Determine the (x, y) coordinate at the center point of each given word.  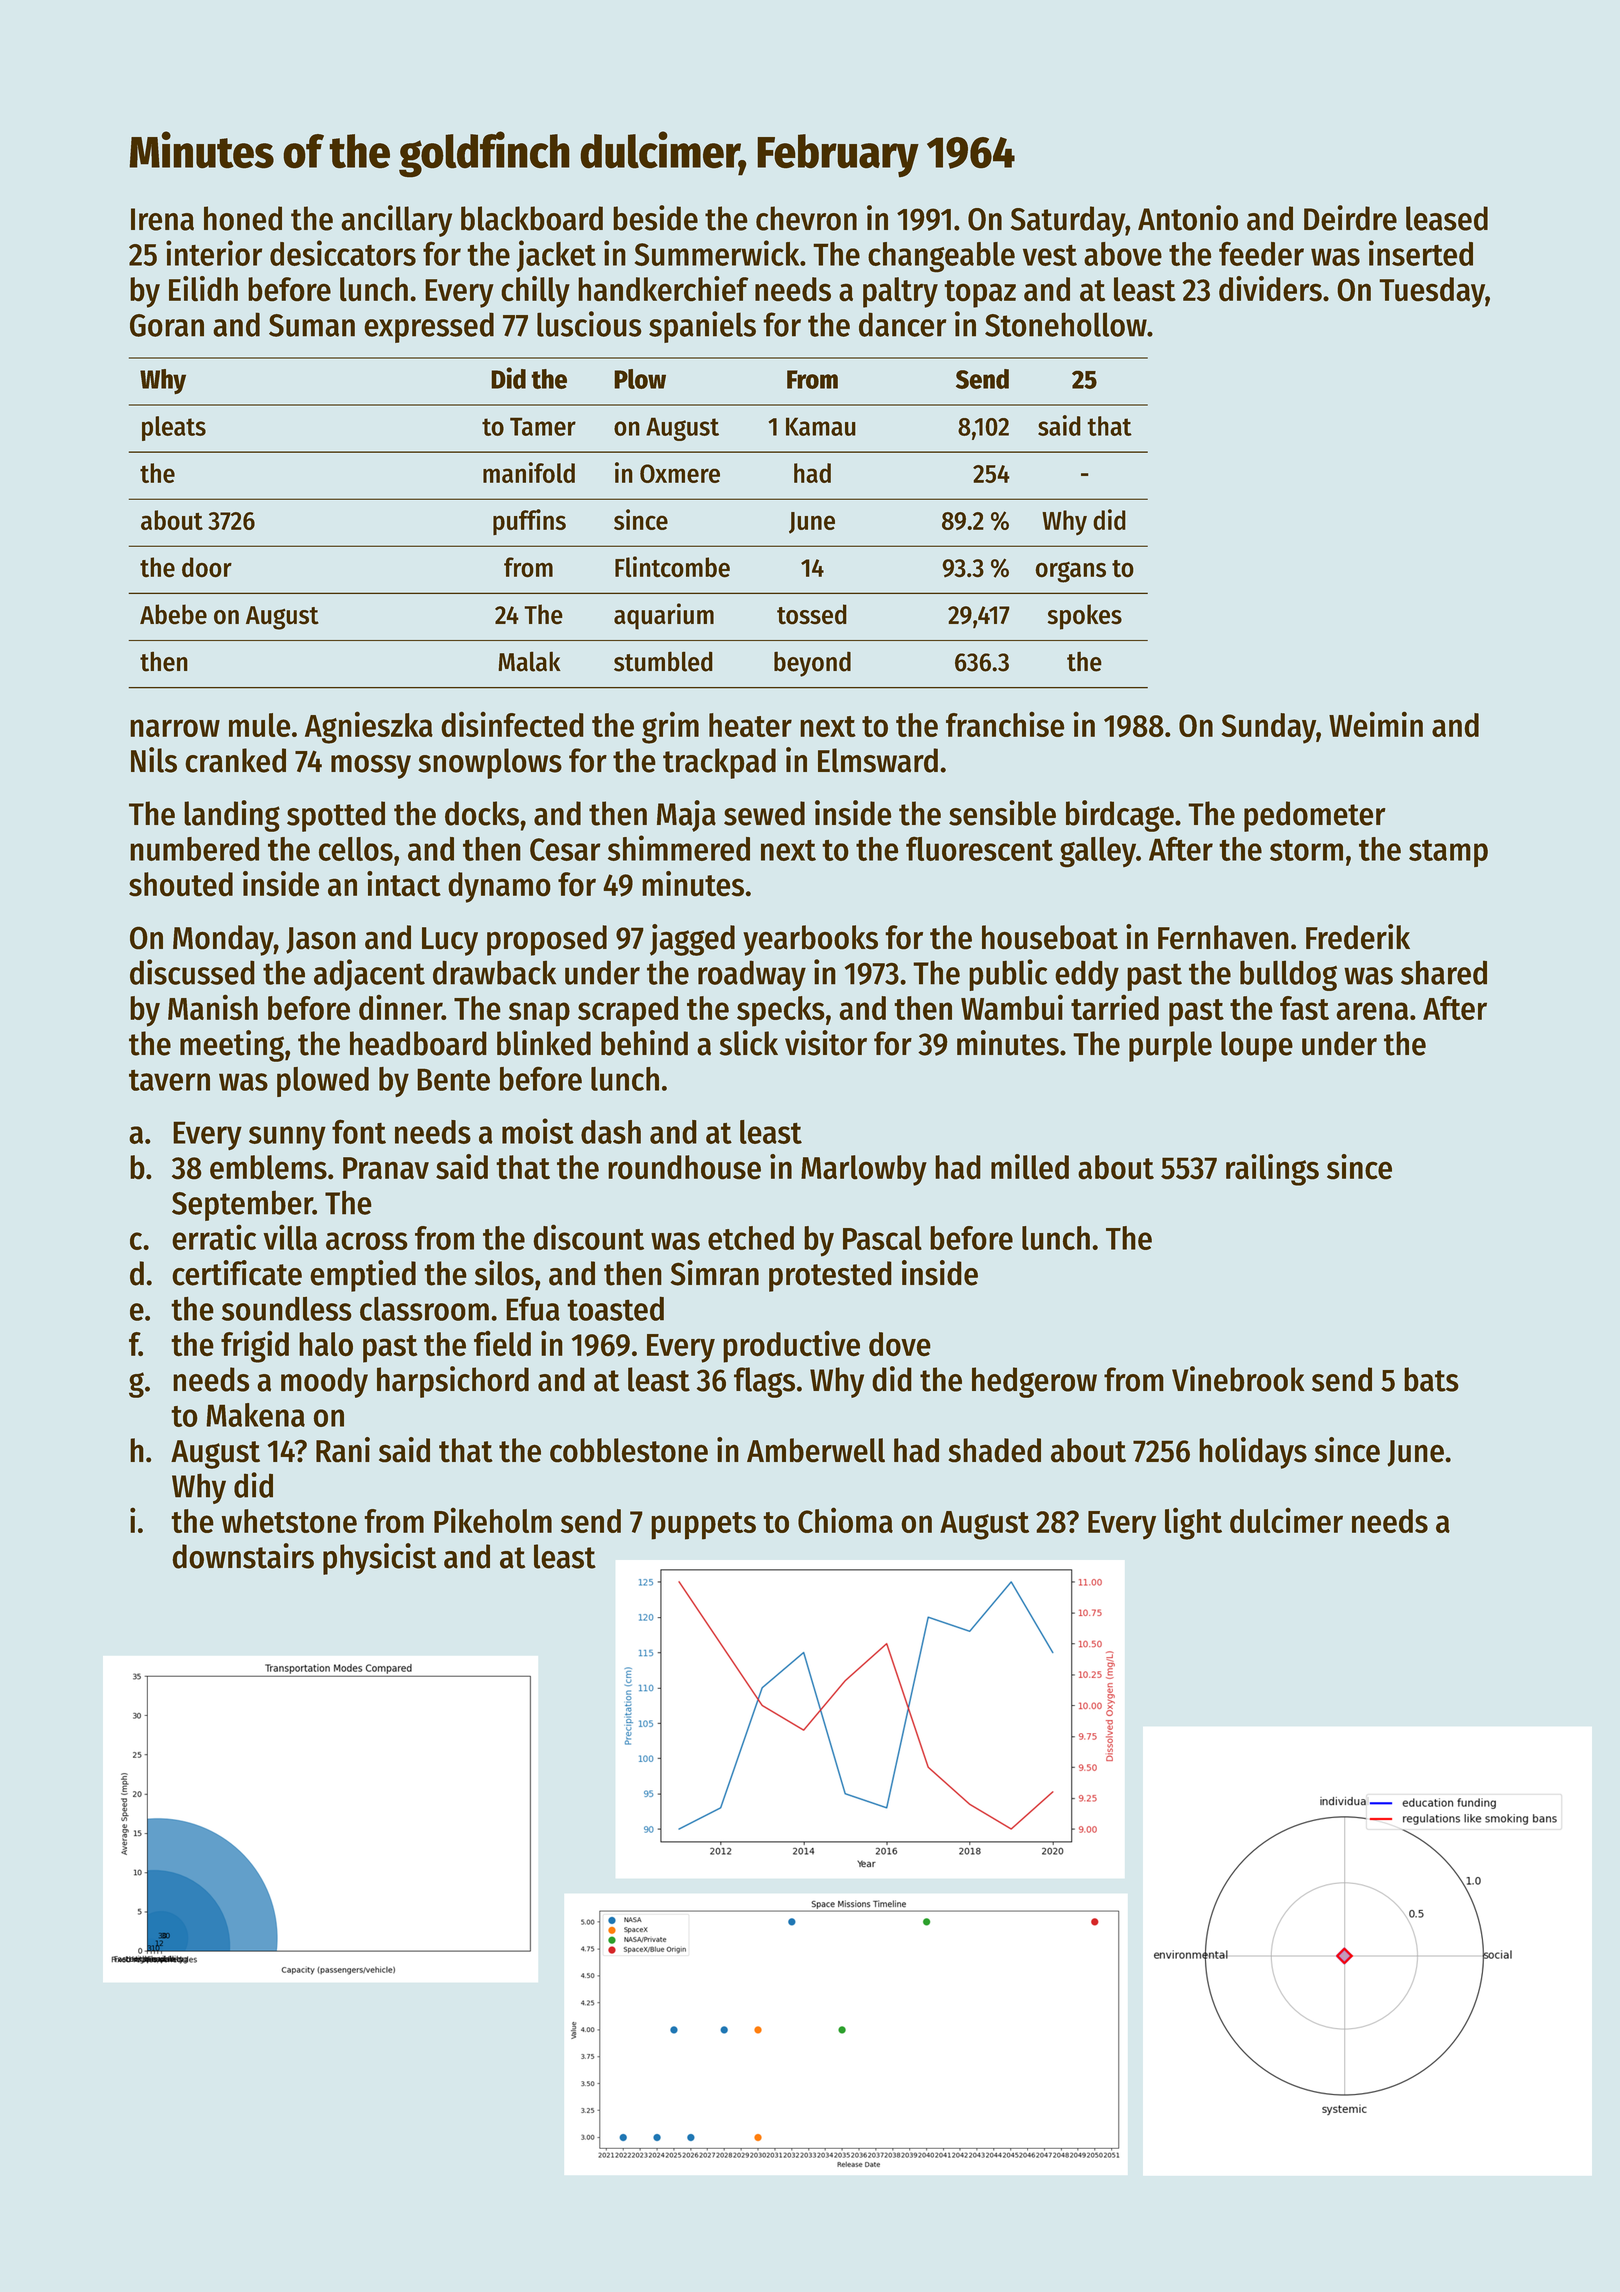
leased (1447, 218)
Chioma (845, 1520)
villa (290, 1237)
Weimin (1376, 724)
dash (611, 1132)
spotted (336, 816)
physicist (379, 1559)
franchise (1005, 724)
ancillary (396, 221)
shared (1444, 972)
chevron (806, 218)
